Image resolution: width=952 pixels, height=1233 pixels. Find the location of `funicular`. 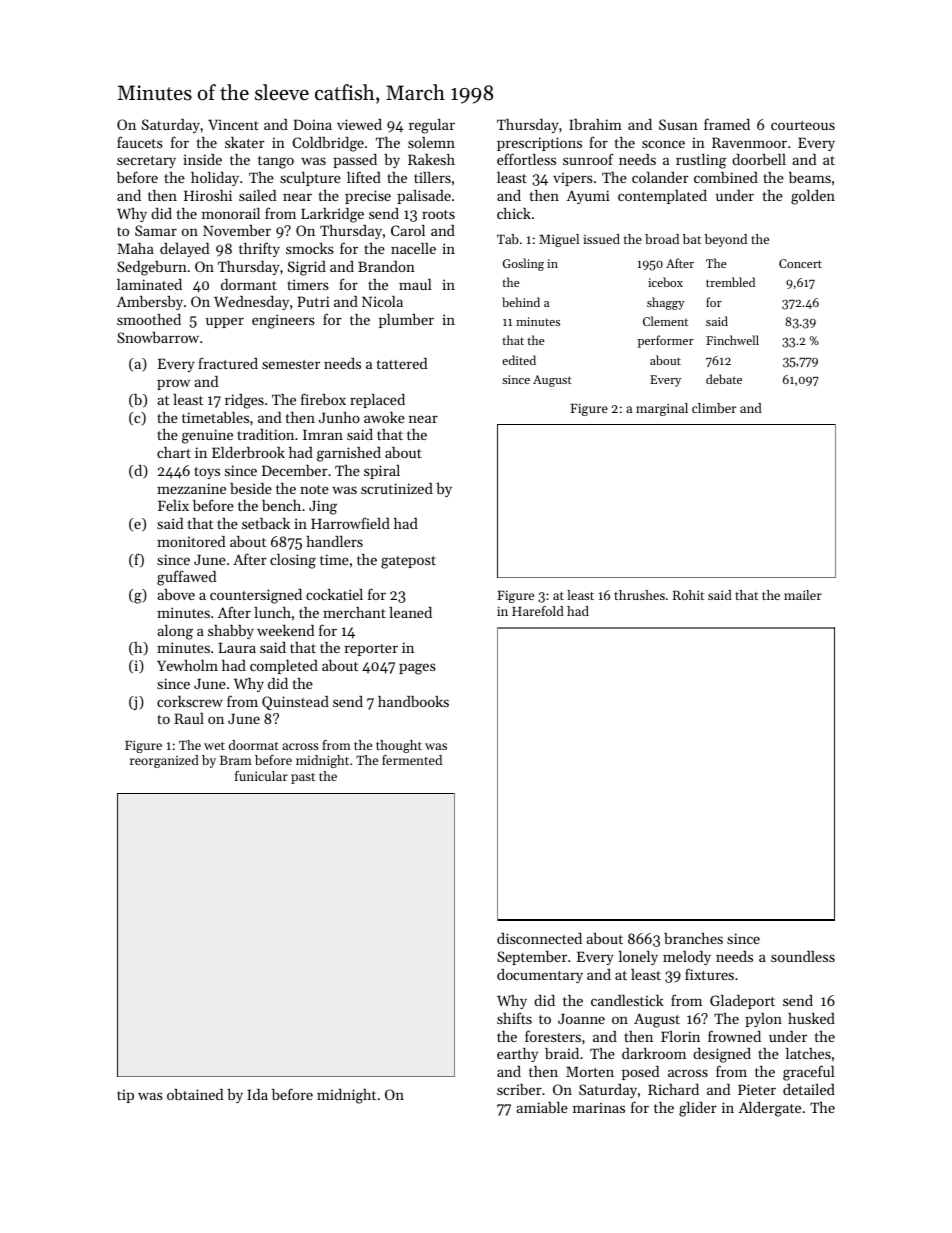

funicular is located at coordinates (261, 776).
